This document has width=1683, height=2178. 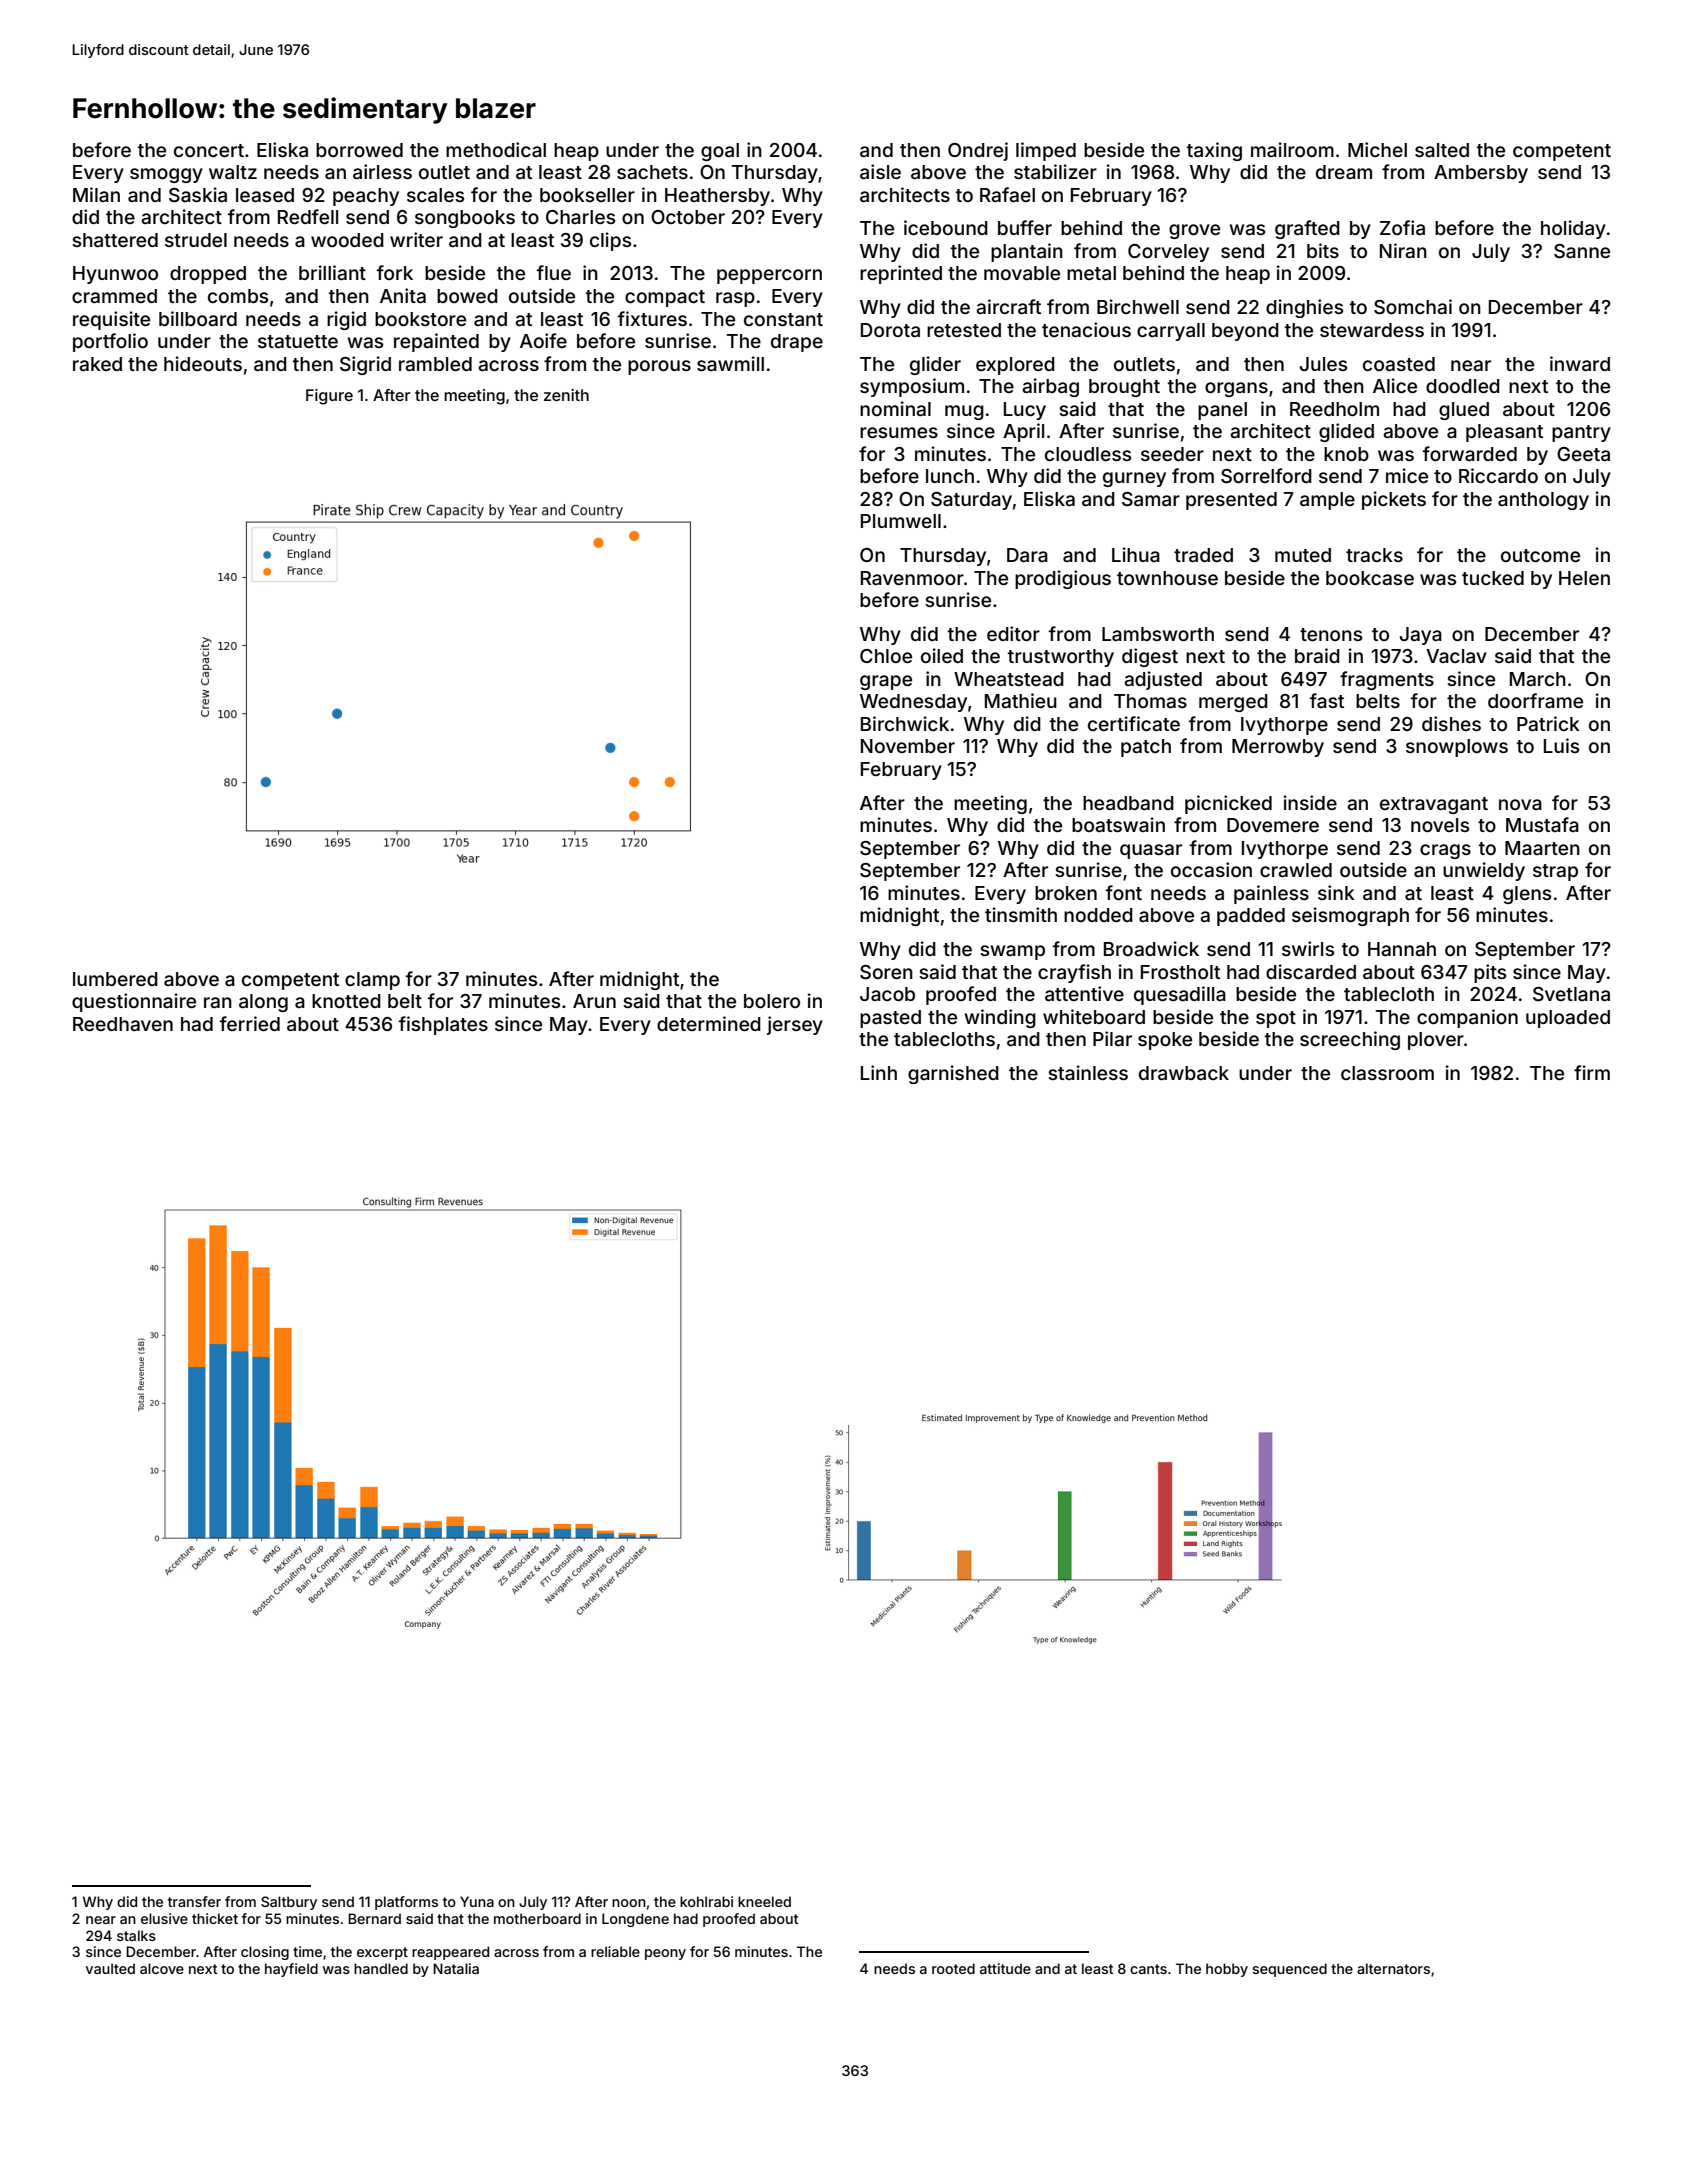 What do you see at coordinates (879, 1072) in the document?
I see `Linh` at bounding box center [879, 1072].
